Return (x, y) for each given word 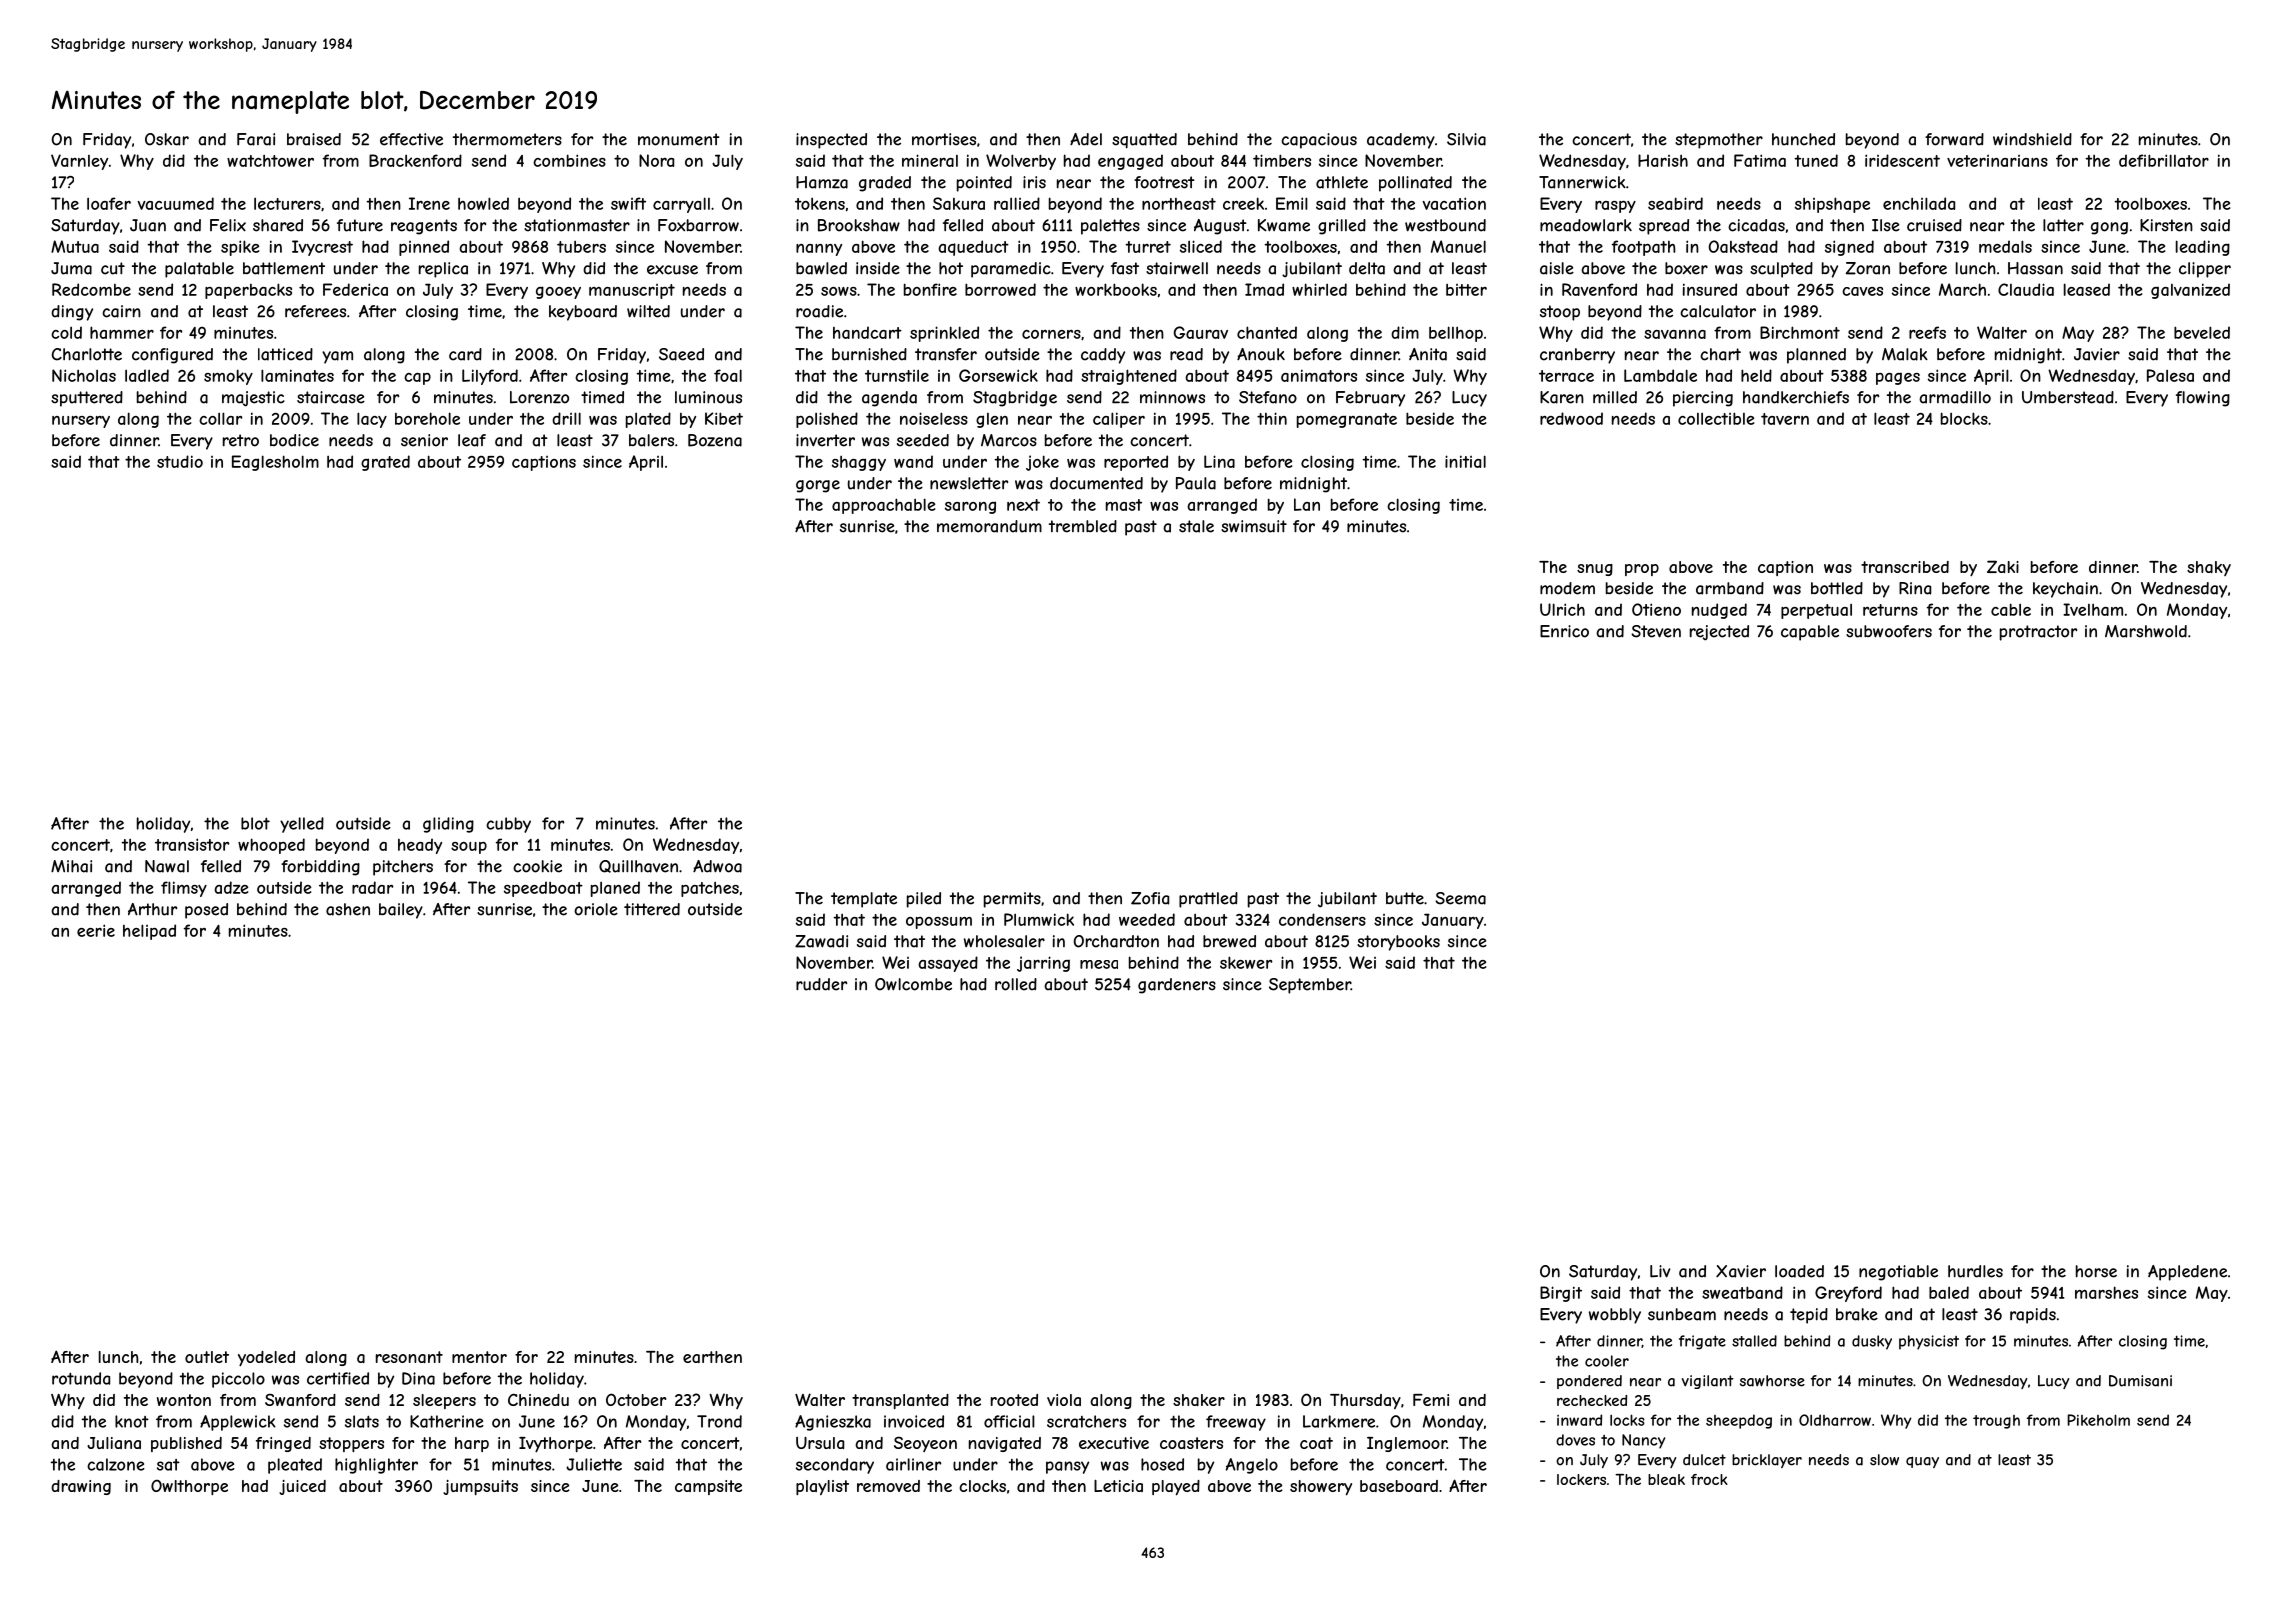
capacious (1319, 141)
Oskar (167, 139)
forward (1954, 139)
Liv (1660, 1271)
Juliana (114, 1443)
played (1176, 1488)
